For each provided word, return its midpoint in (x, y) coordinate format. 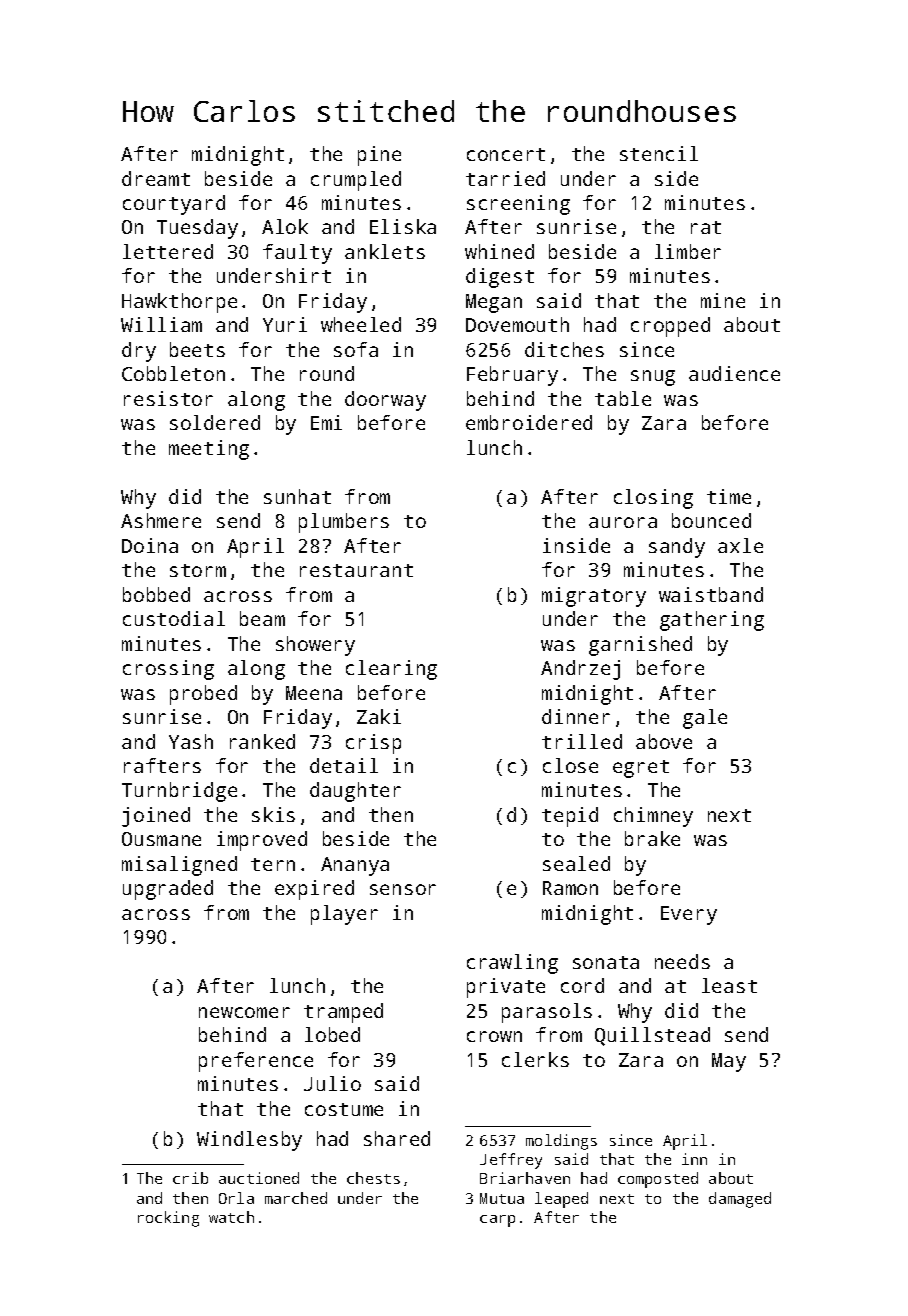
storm (198, 570)
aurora (623, 522)
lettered (168, 251)
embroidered (529, 422)
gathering (712, 621)
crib (190, 1178)
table (623, 398)
